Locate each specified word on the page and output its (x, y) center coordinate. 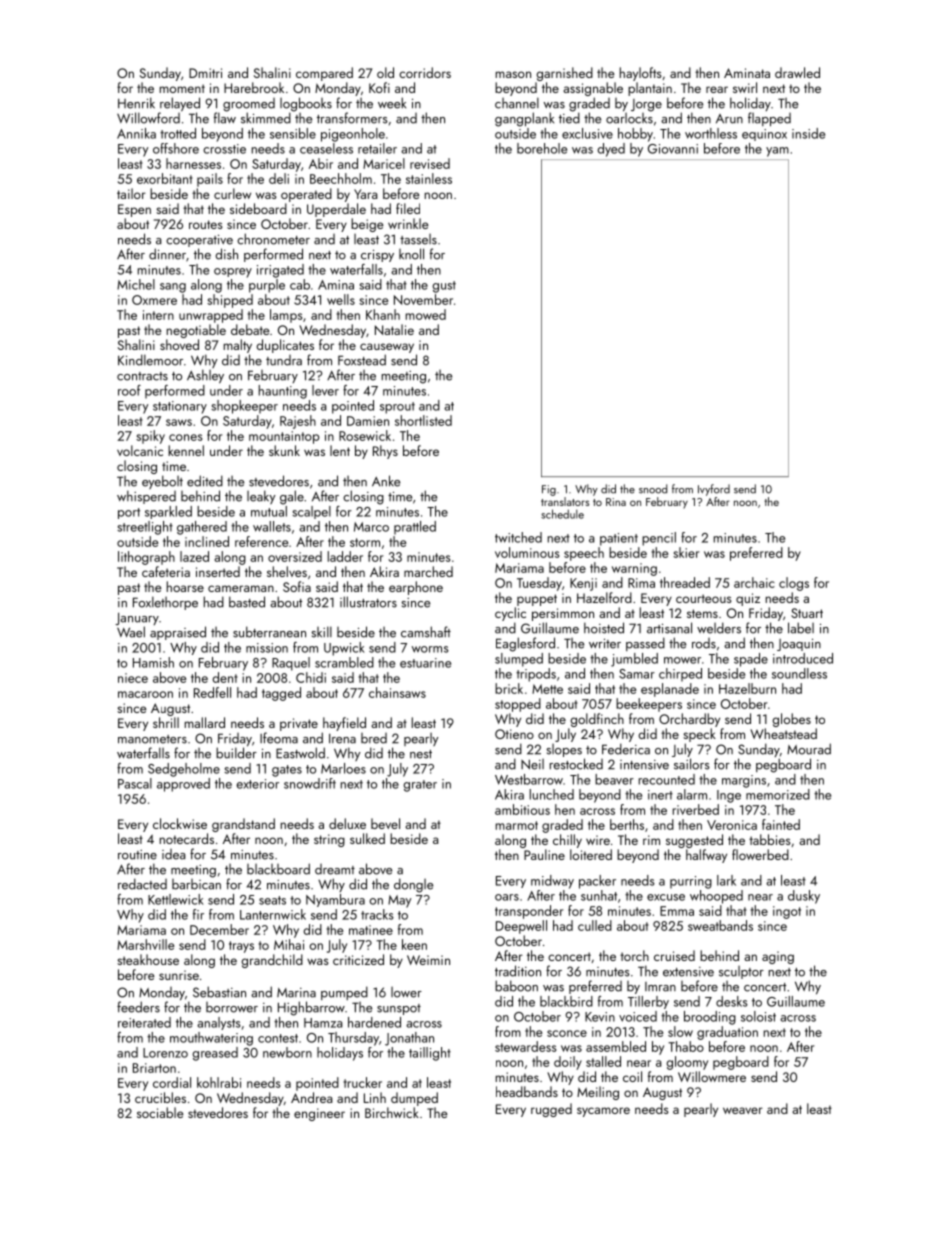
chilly (567, 841)
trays (241, 947)
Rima (641, 583)
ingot (787, 912)
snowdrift (310, 783)
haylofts (641, 74)
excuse (666, 897)
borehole (542, 148)
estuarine (425, 663)
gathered (202, 528)
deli (279, 178)
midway (552, 882)
